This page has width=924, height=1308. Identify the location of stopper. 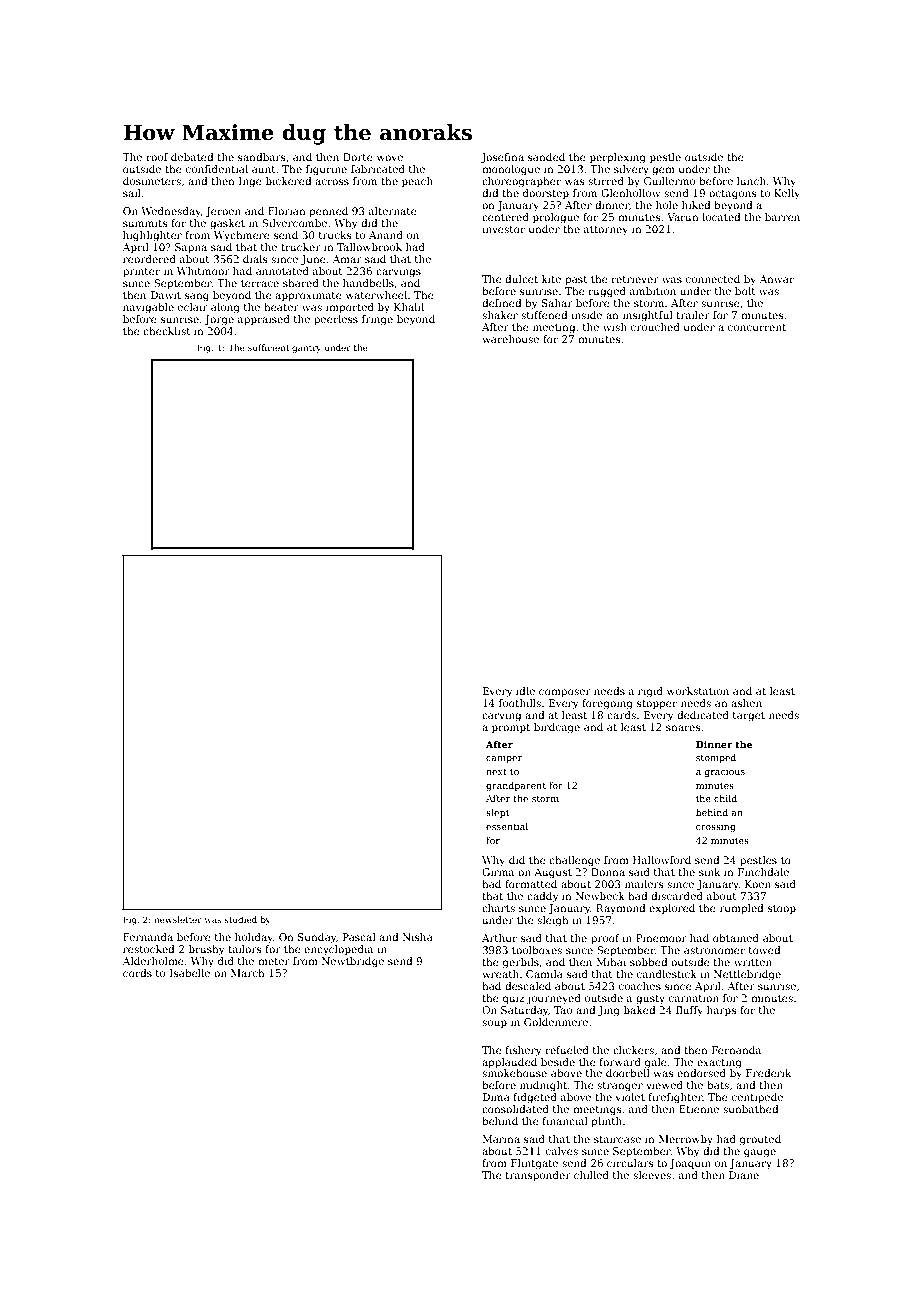
(657, 704).
